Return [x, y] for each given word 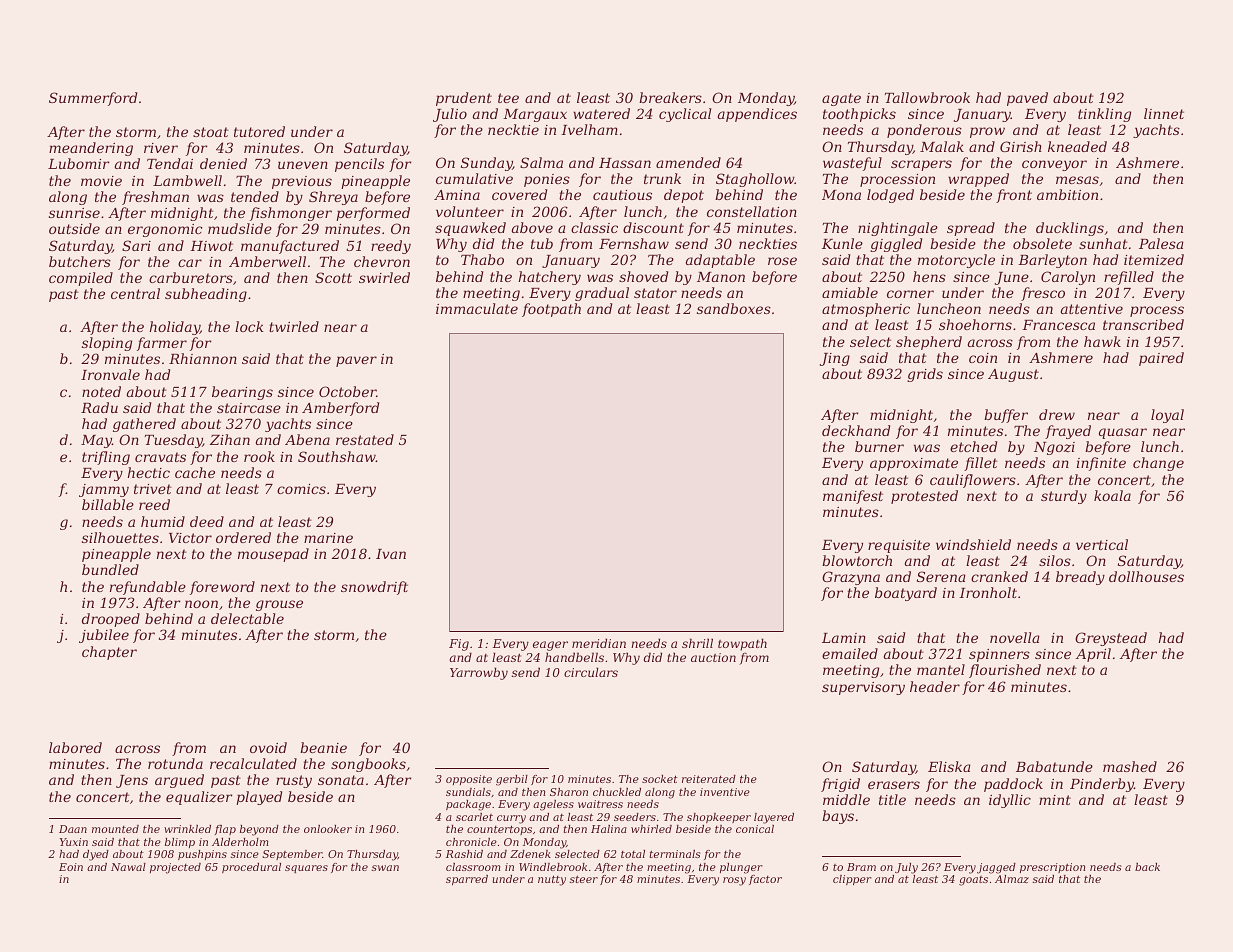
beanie [323, 747]
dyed [96, 855]
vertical [1102, 544]
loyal [1167, 416]
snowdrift [374, 588]
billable [108, 504]
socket [660, 779]
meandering [91, 149]
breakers [670, 97]
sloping [107, 344]
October [347, 391]
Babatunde [1054, 766]
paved [1027, 99]
